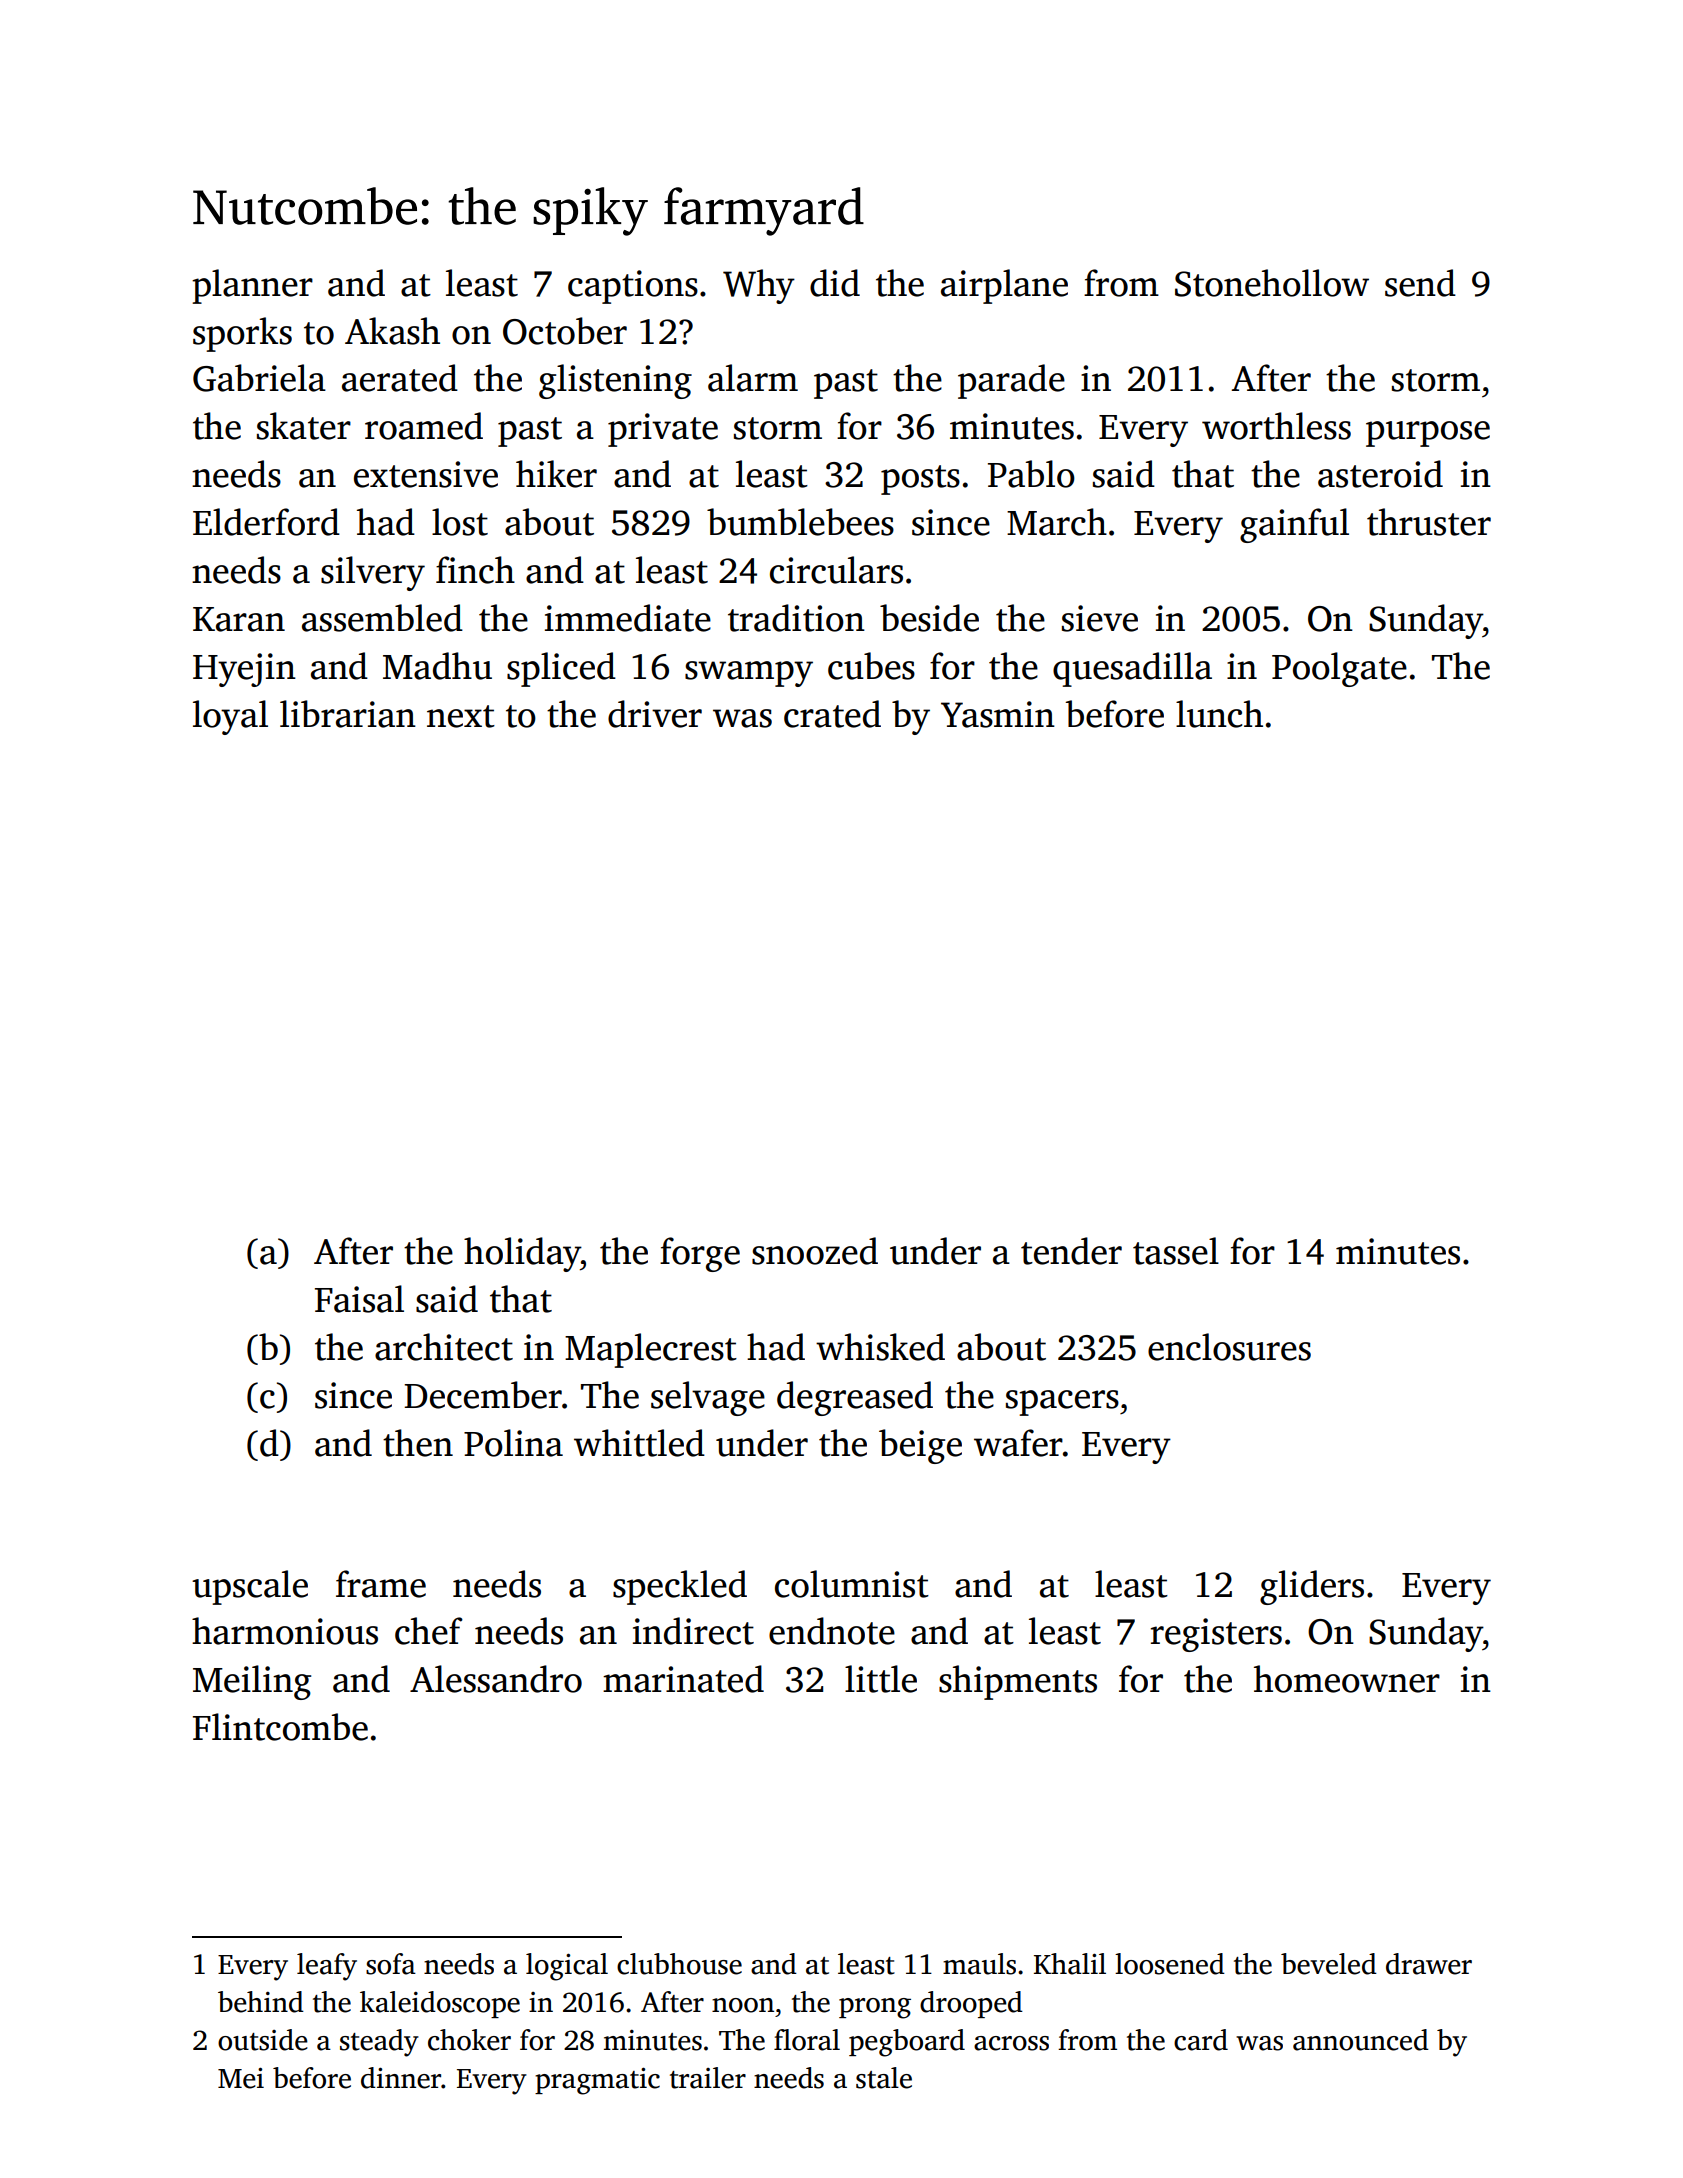  What do you see at coordinates (556, 474) in the screenshot?
I see `hiker` at bounding box center [556, 474].
